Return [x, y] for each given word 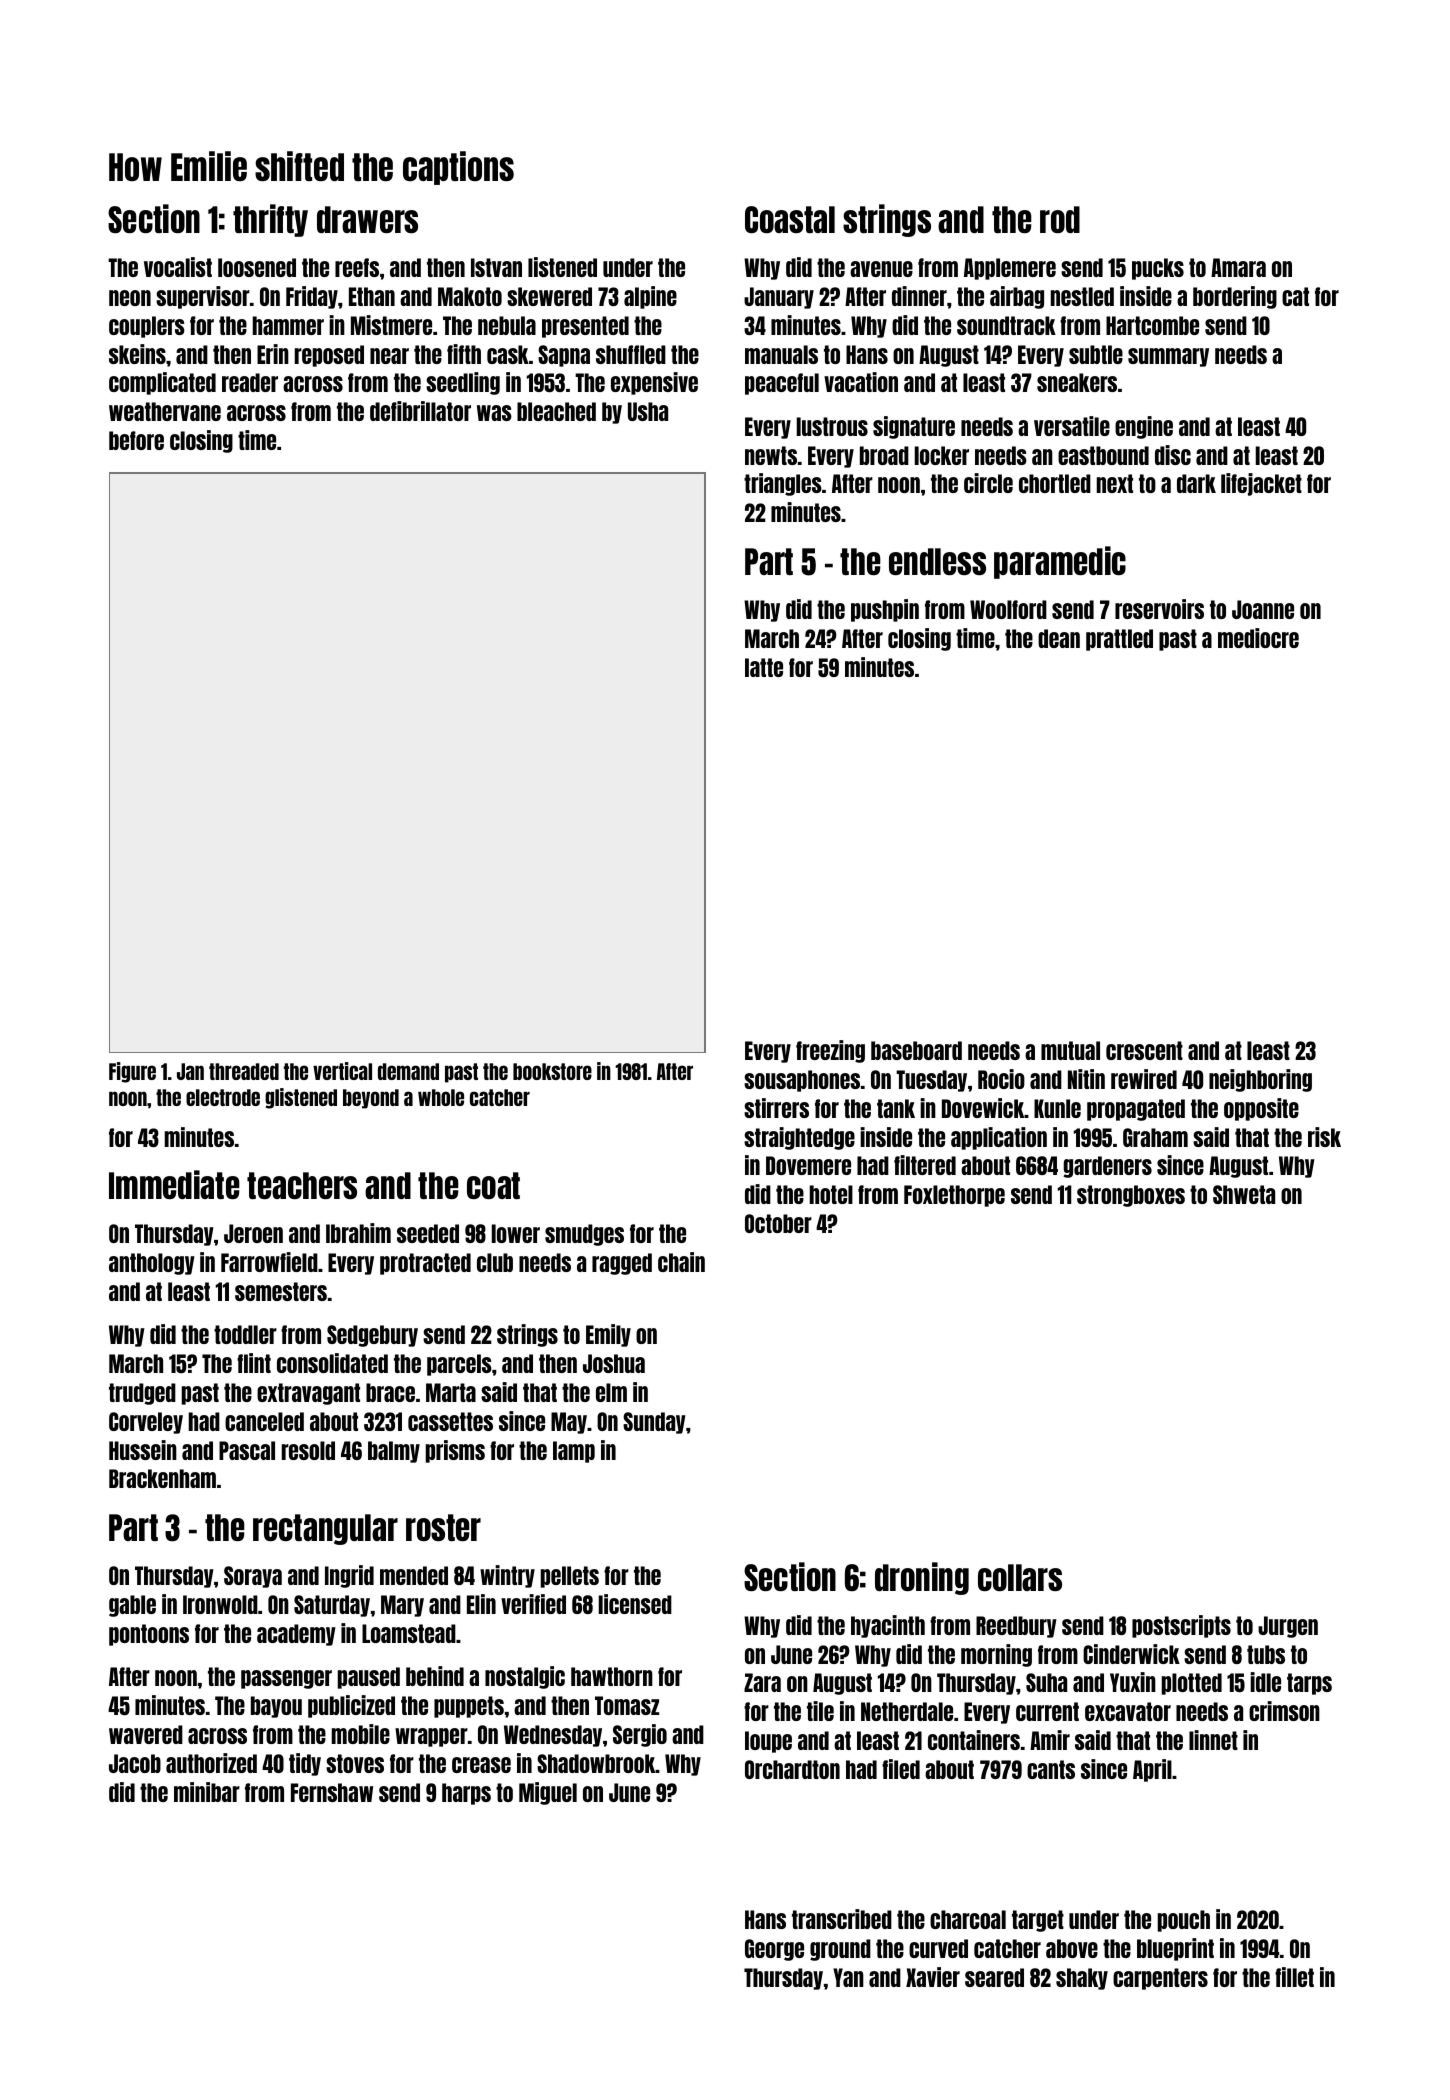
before [136, 440]
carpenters [1160, 1979]
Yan [848, 1977]
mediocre [1258, 638]
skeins [137, 354]
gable [132, 1606]
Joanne [1263, 609]
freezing [830, 1051]
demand [408, 1071]
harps [466, 1794]
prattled [1119, 640]
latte [764, 667]
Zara [762, 1682]
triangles [783, 484]
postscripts [1181, 1626]
